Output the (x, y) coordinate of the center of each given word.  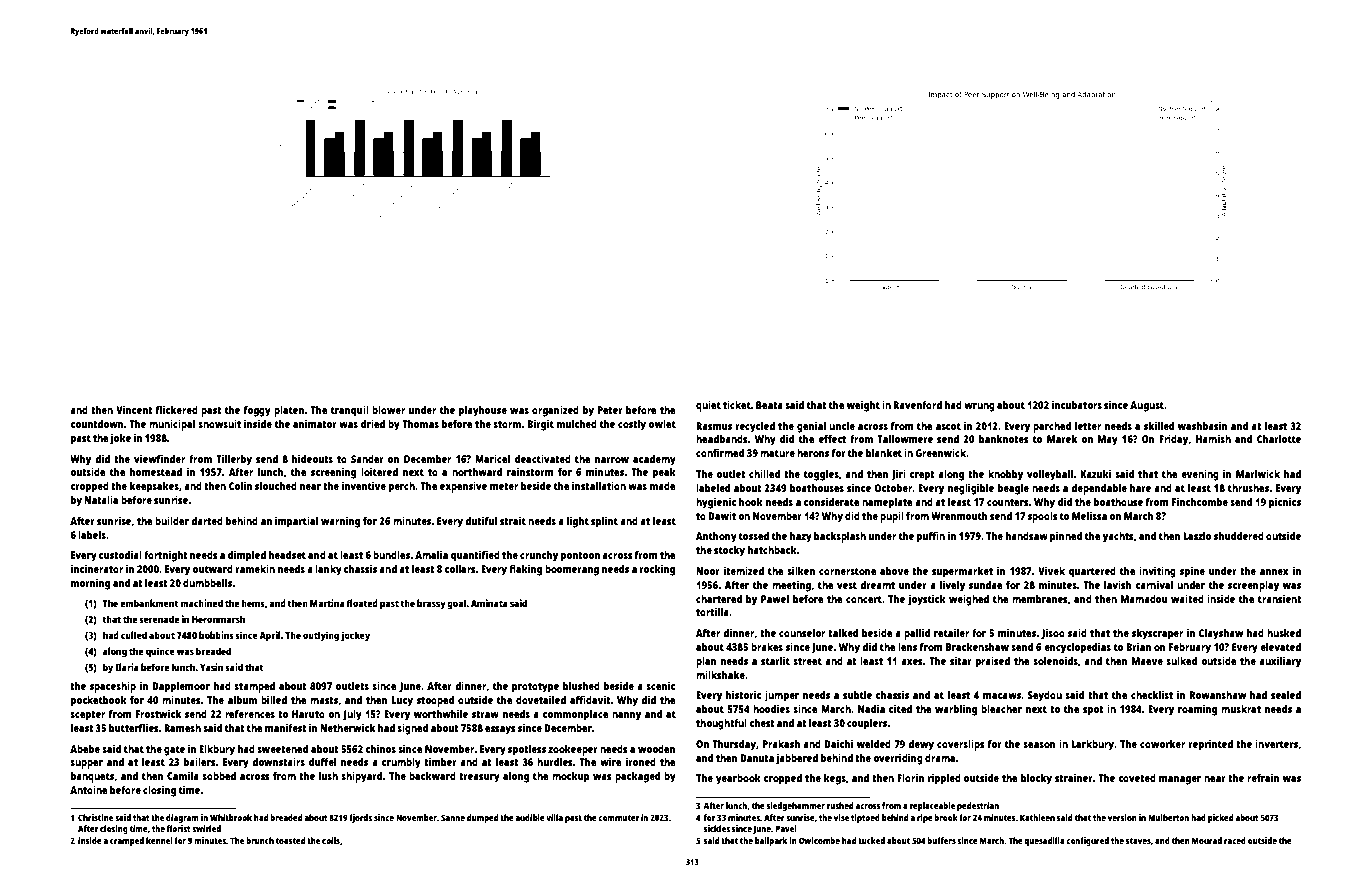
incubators (1077, 405)
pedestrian (978, 806)
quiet (708, 406)
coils (331, 840)
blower (388, 410)
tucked (871, 840)
